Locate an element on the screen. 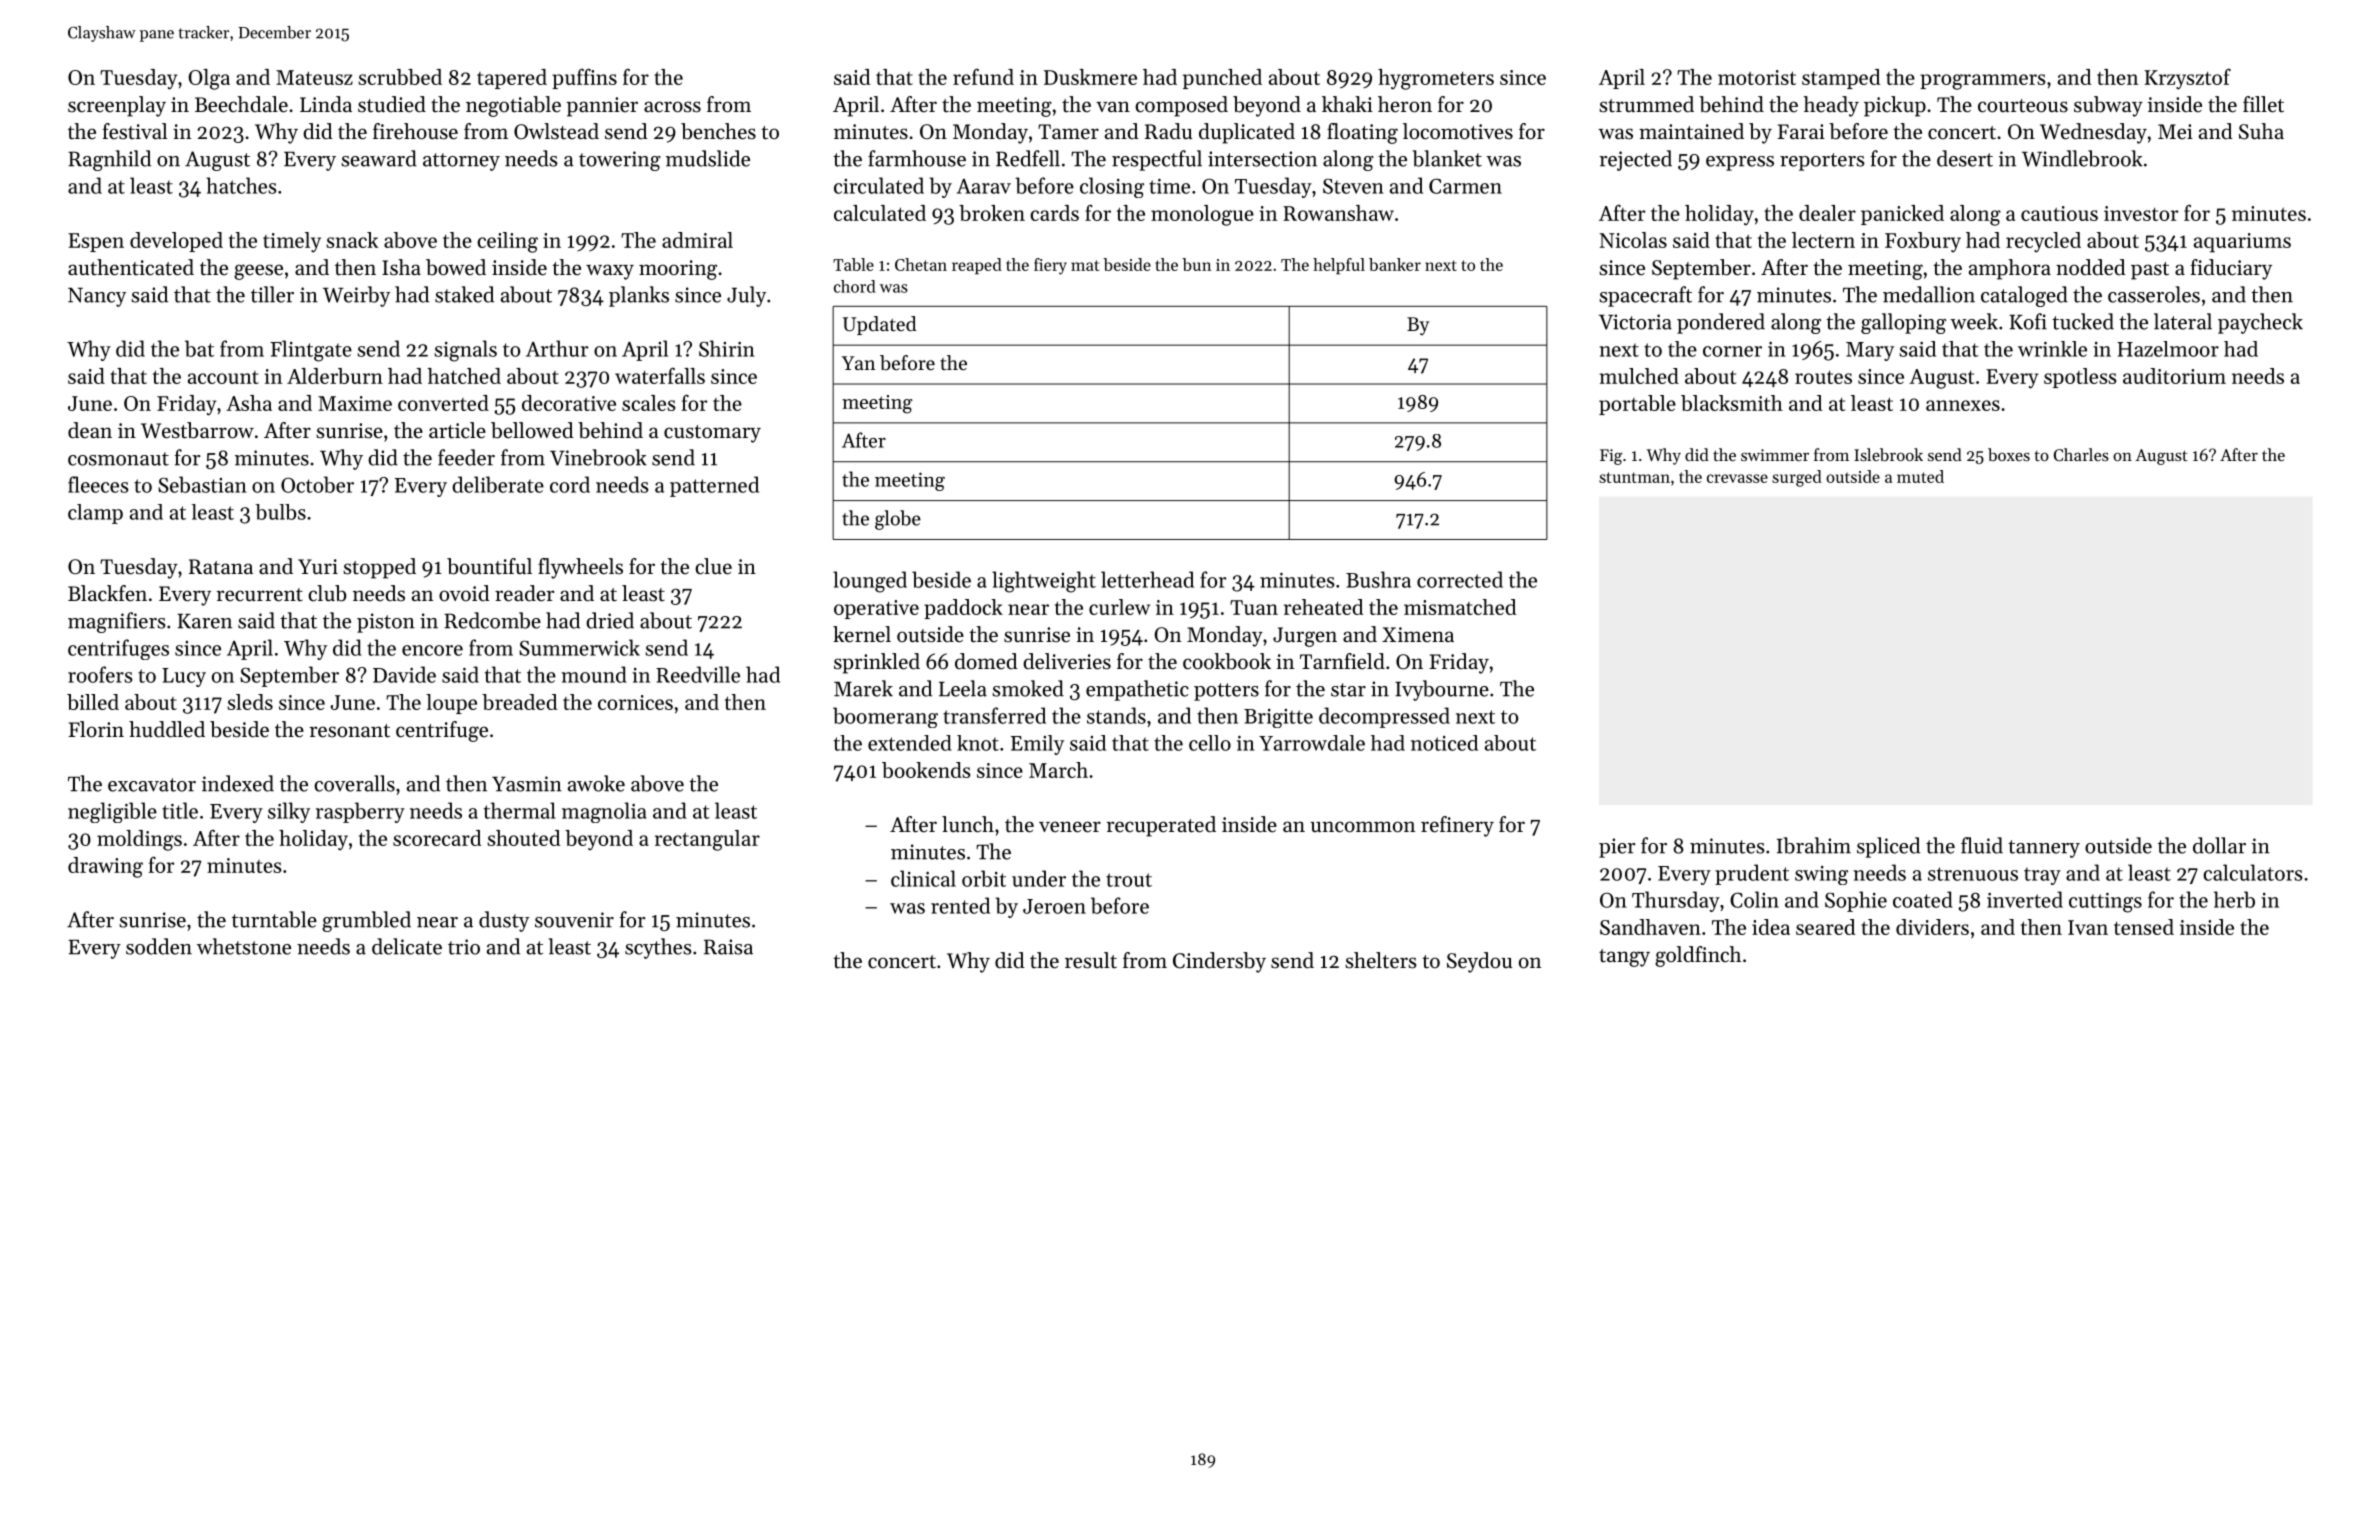 The height and width of the screenshot is (1540, 2380). Duskmere is located at coordinates (1090, 77).
